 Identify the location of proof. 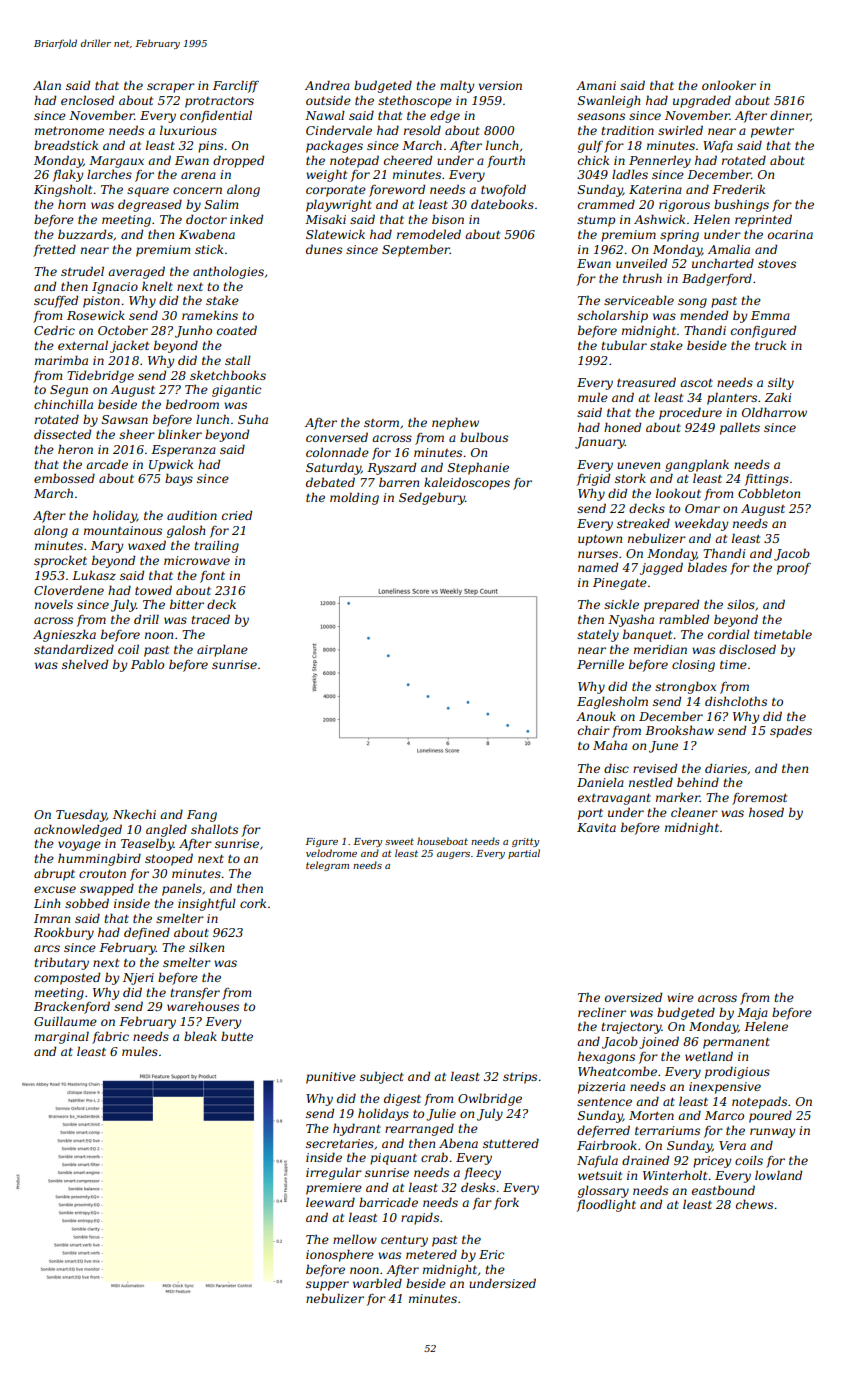
(794, 569).
